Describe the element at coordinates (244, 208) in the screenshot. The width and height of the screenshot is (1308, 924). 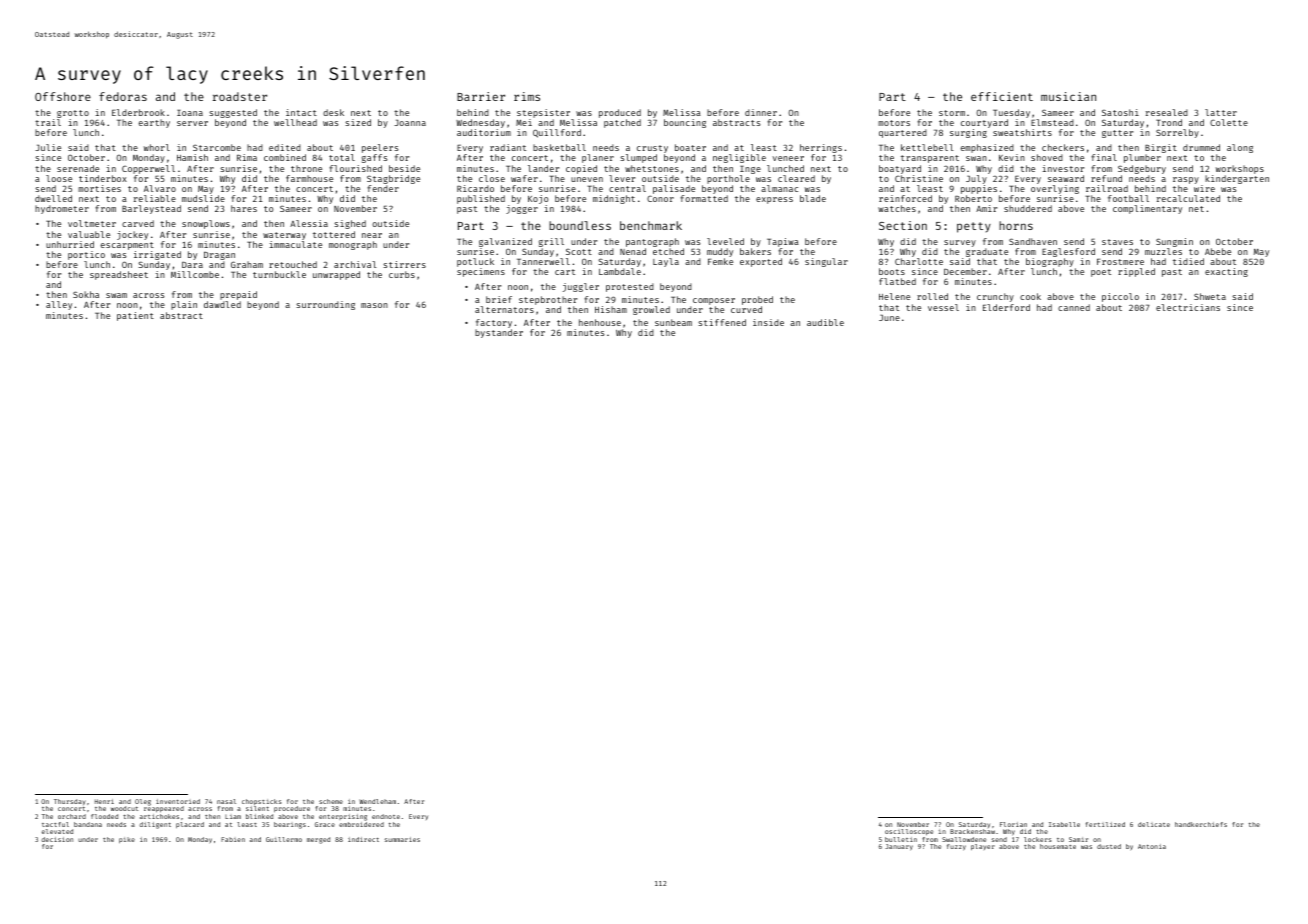
I see `hares` at that location.
